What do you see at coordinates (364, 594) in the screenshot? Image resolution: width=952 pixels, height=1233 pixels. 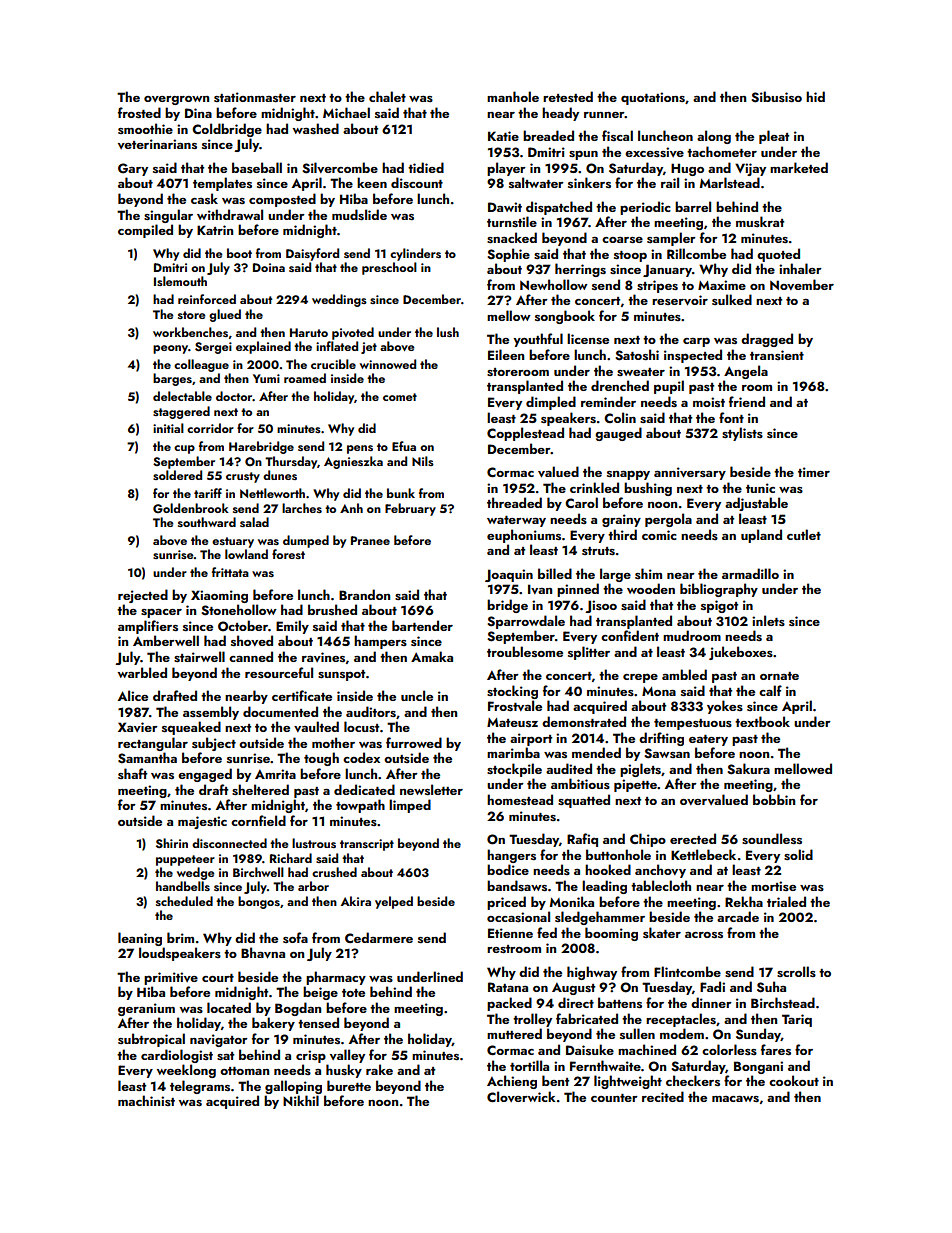 I see `Brandon` at bounding box center [364, 594].
